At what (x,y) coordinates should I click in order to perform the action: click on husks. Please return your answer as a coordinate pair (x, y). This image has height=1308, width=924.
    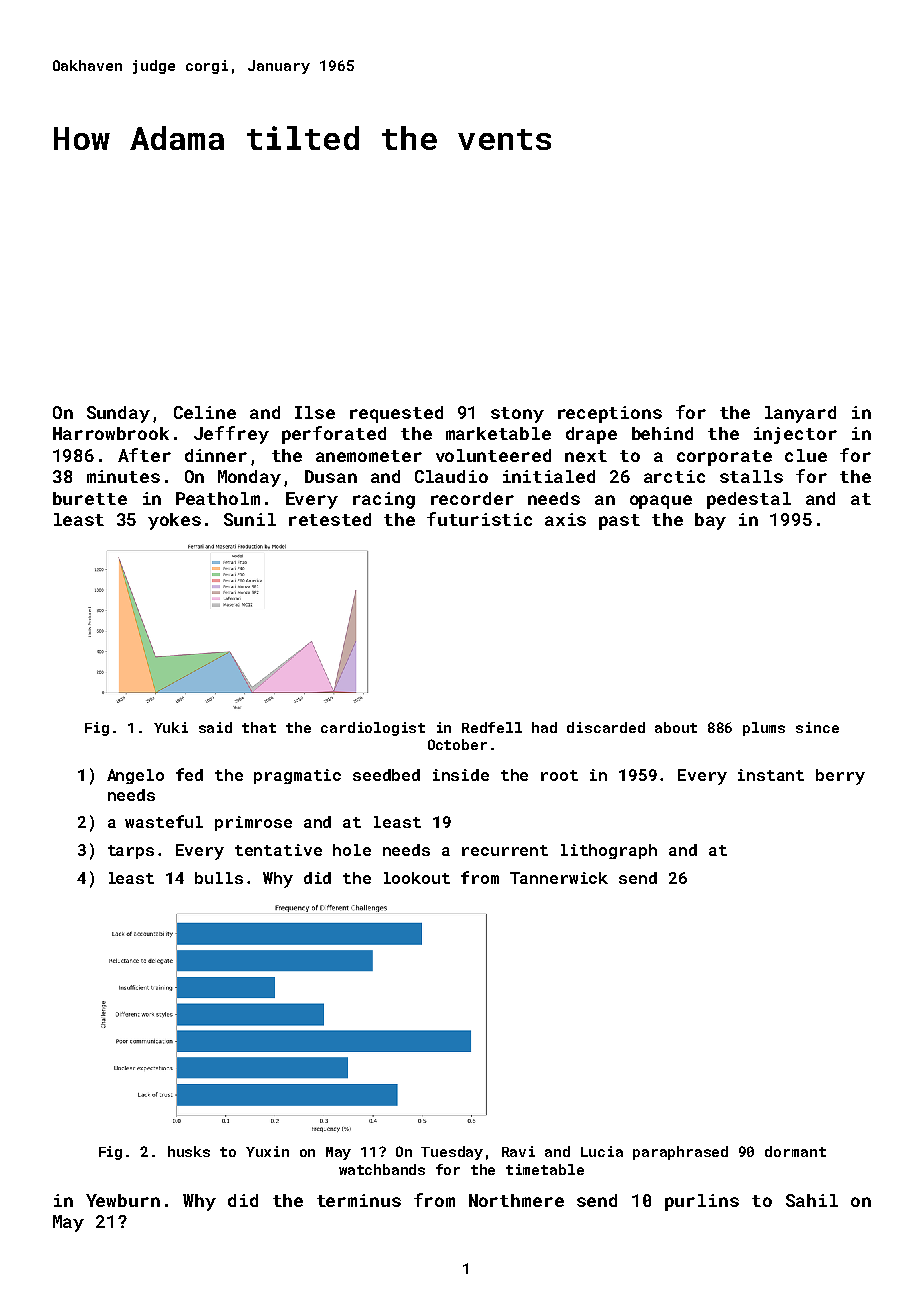
    Looking at the image, I should click on (189, 1151).
